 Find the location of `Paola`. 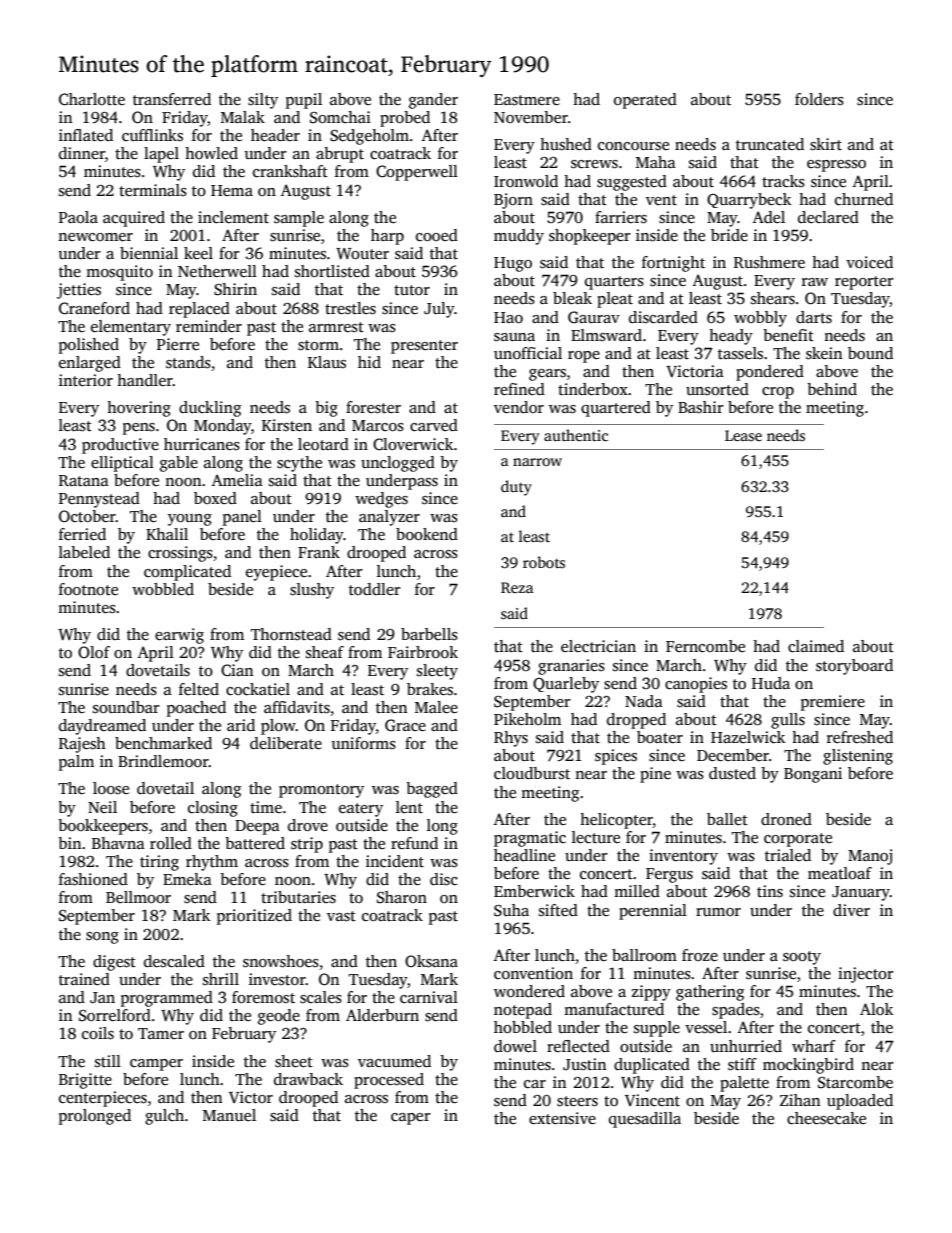

Paola is located at coordinates (78, 217).
